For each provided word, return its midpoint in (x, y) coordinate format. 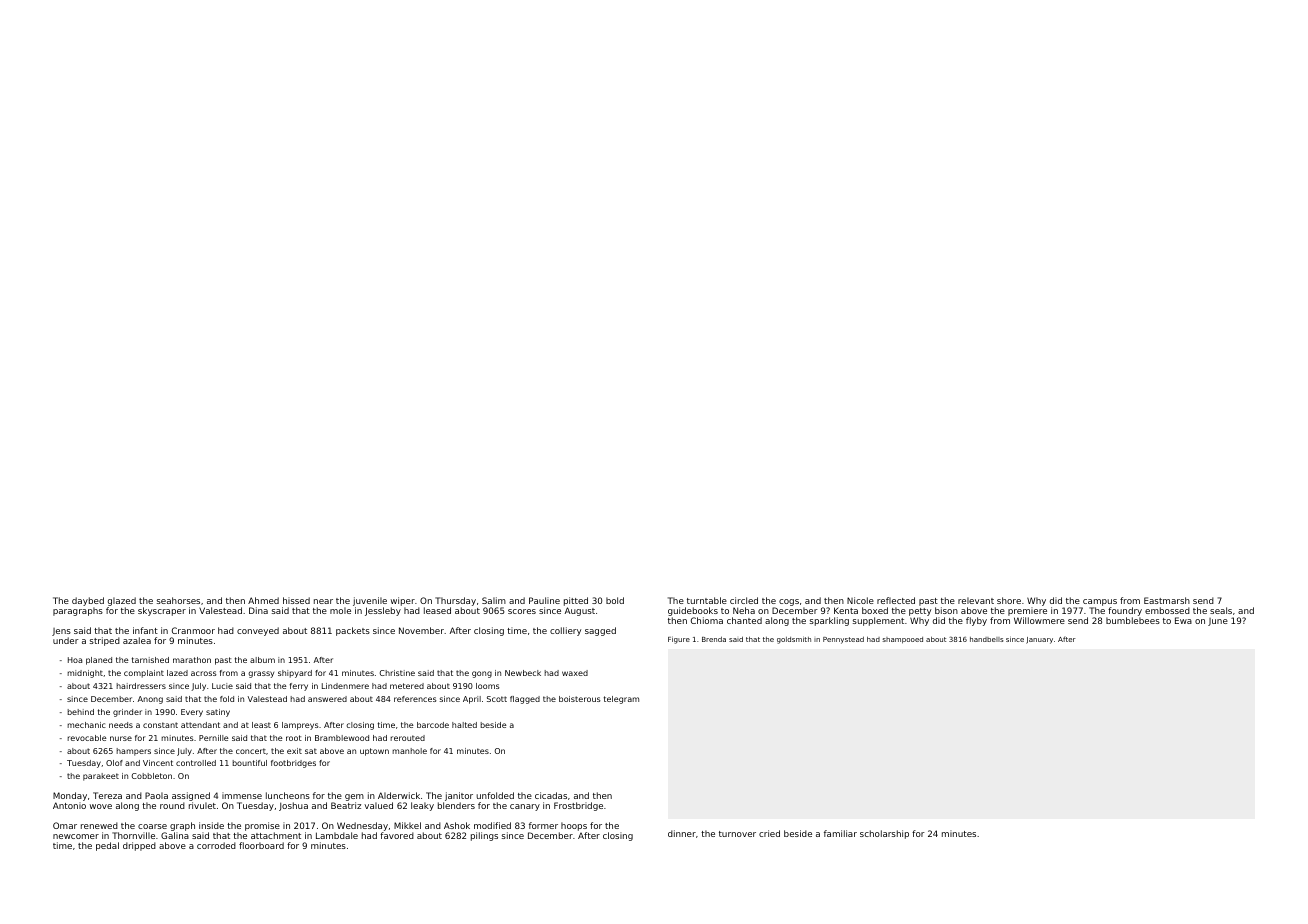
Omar (65, 825)
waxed (575, 673)
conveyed (258, 631)
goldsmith (794, 640)
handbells (986, 639)
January (1039, 640)
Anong (150, 700)
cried (769, 833)
